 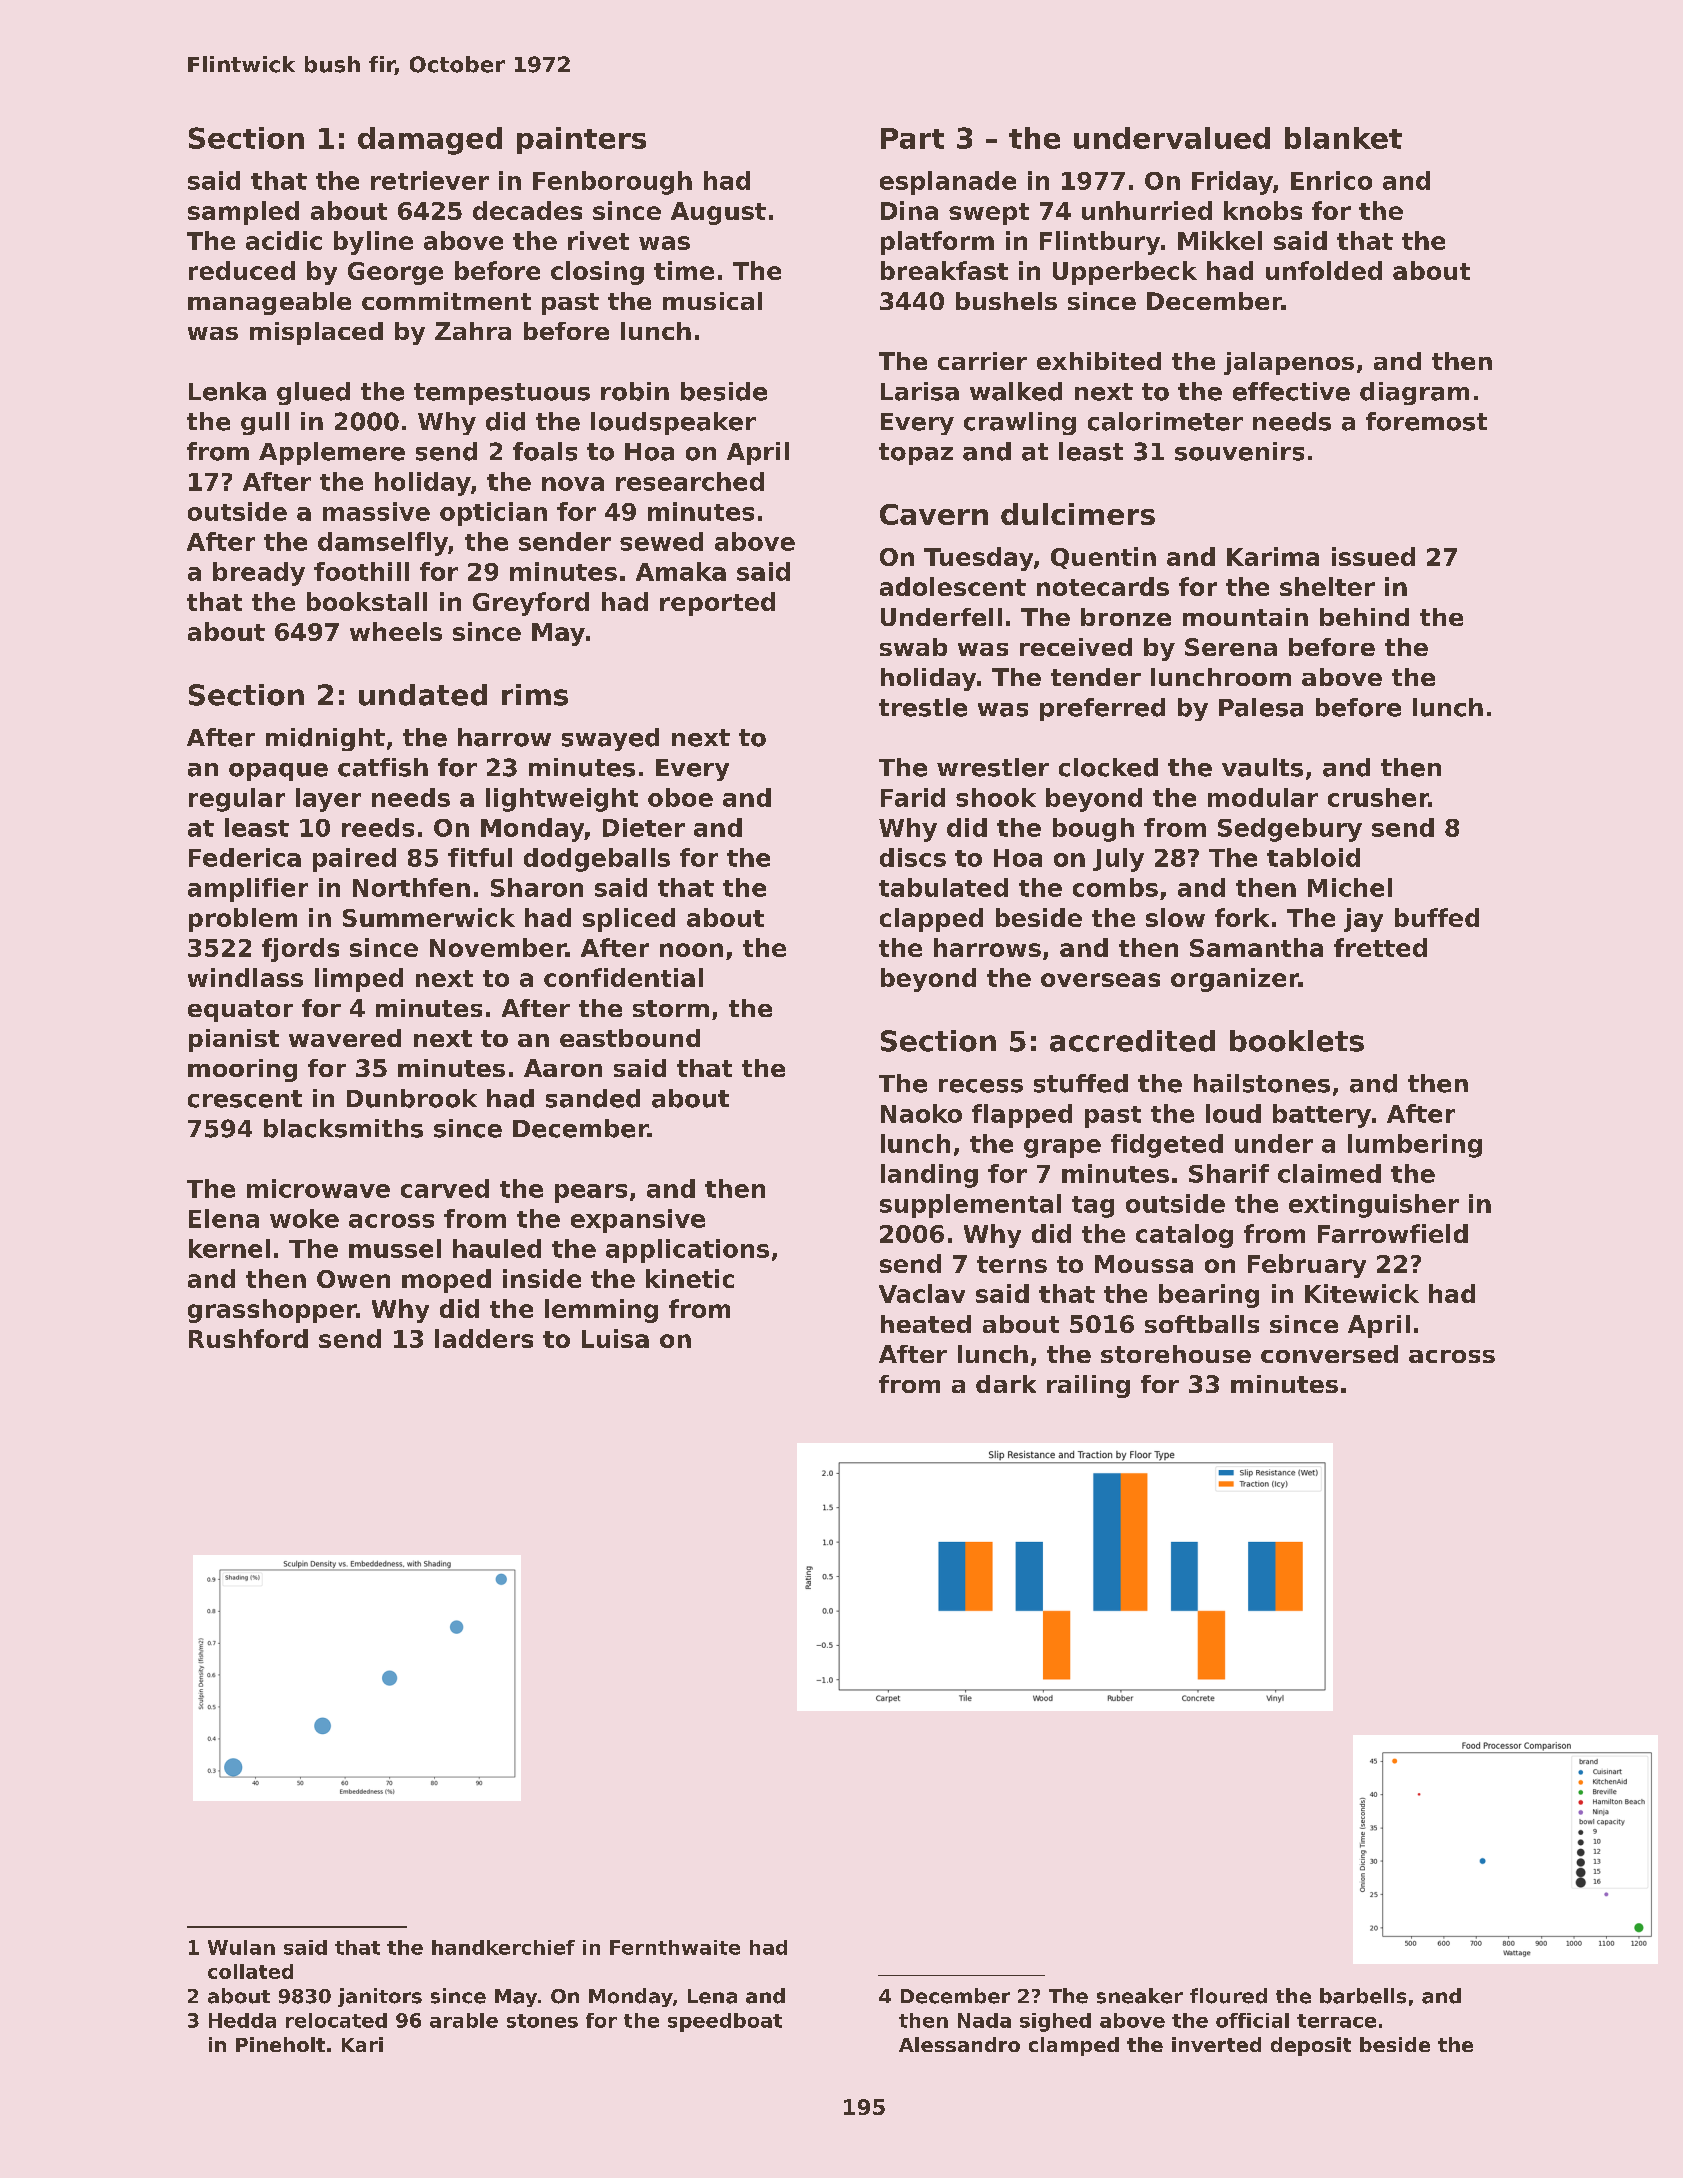 What do you see at coordinates (1363, 1996) in the page?
I see `barbells` at bounding box center [1363, 1996].
